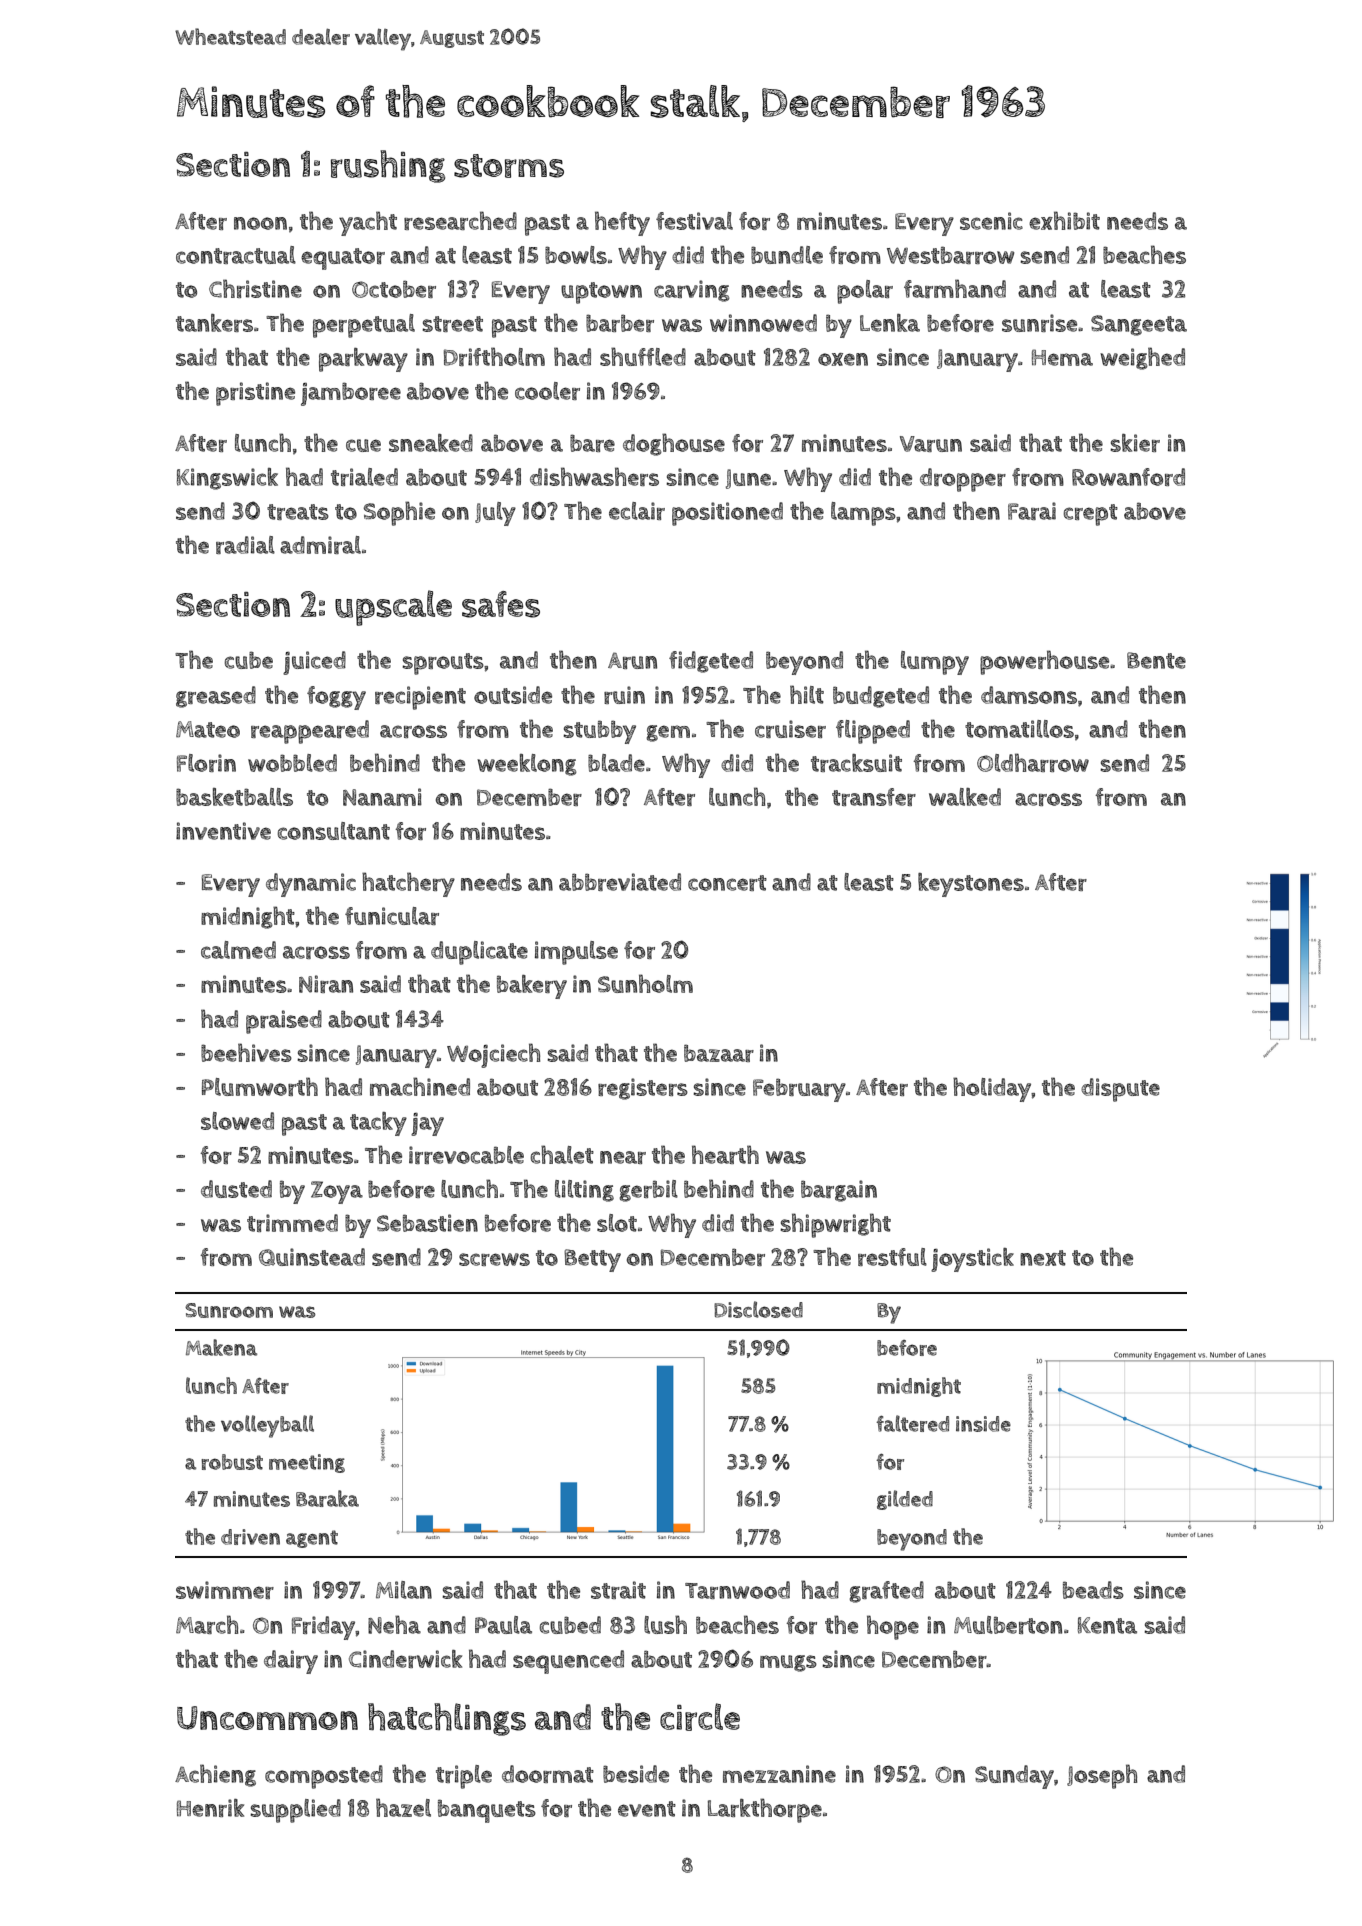 Image resolution: width=1362 pixels, height=1926 pixels. Describe the element at coordinates (983, 1424) in the screenshot. I see `inside` at that location.
